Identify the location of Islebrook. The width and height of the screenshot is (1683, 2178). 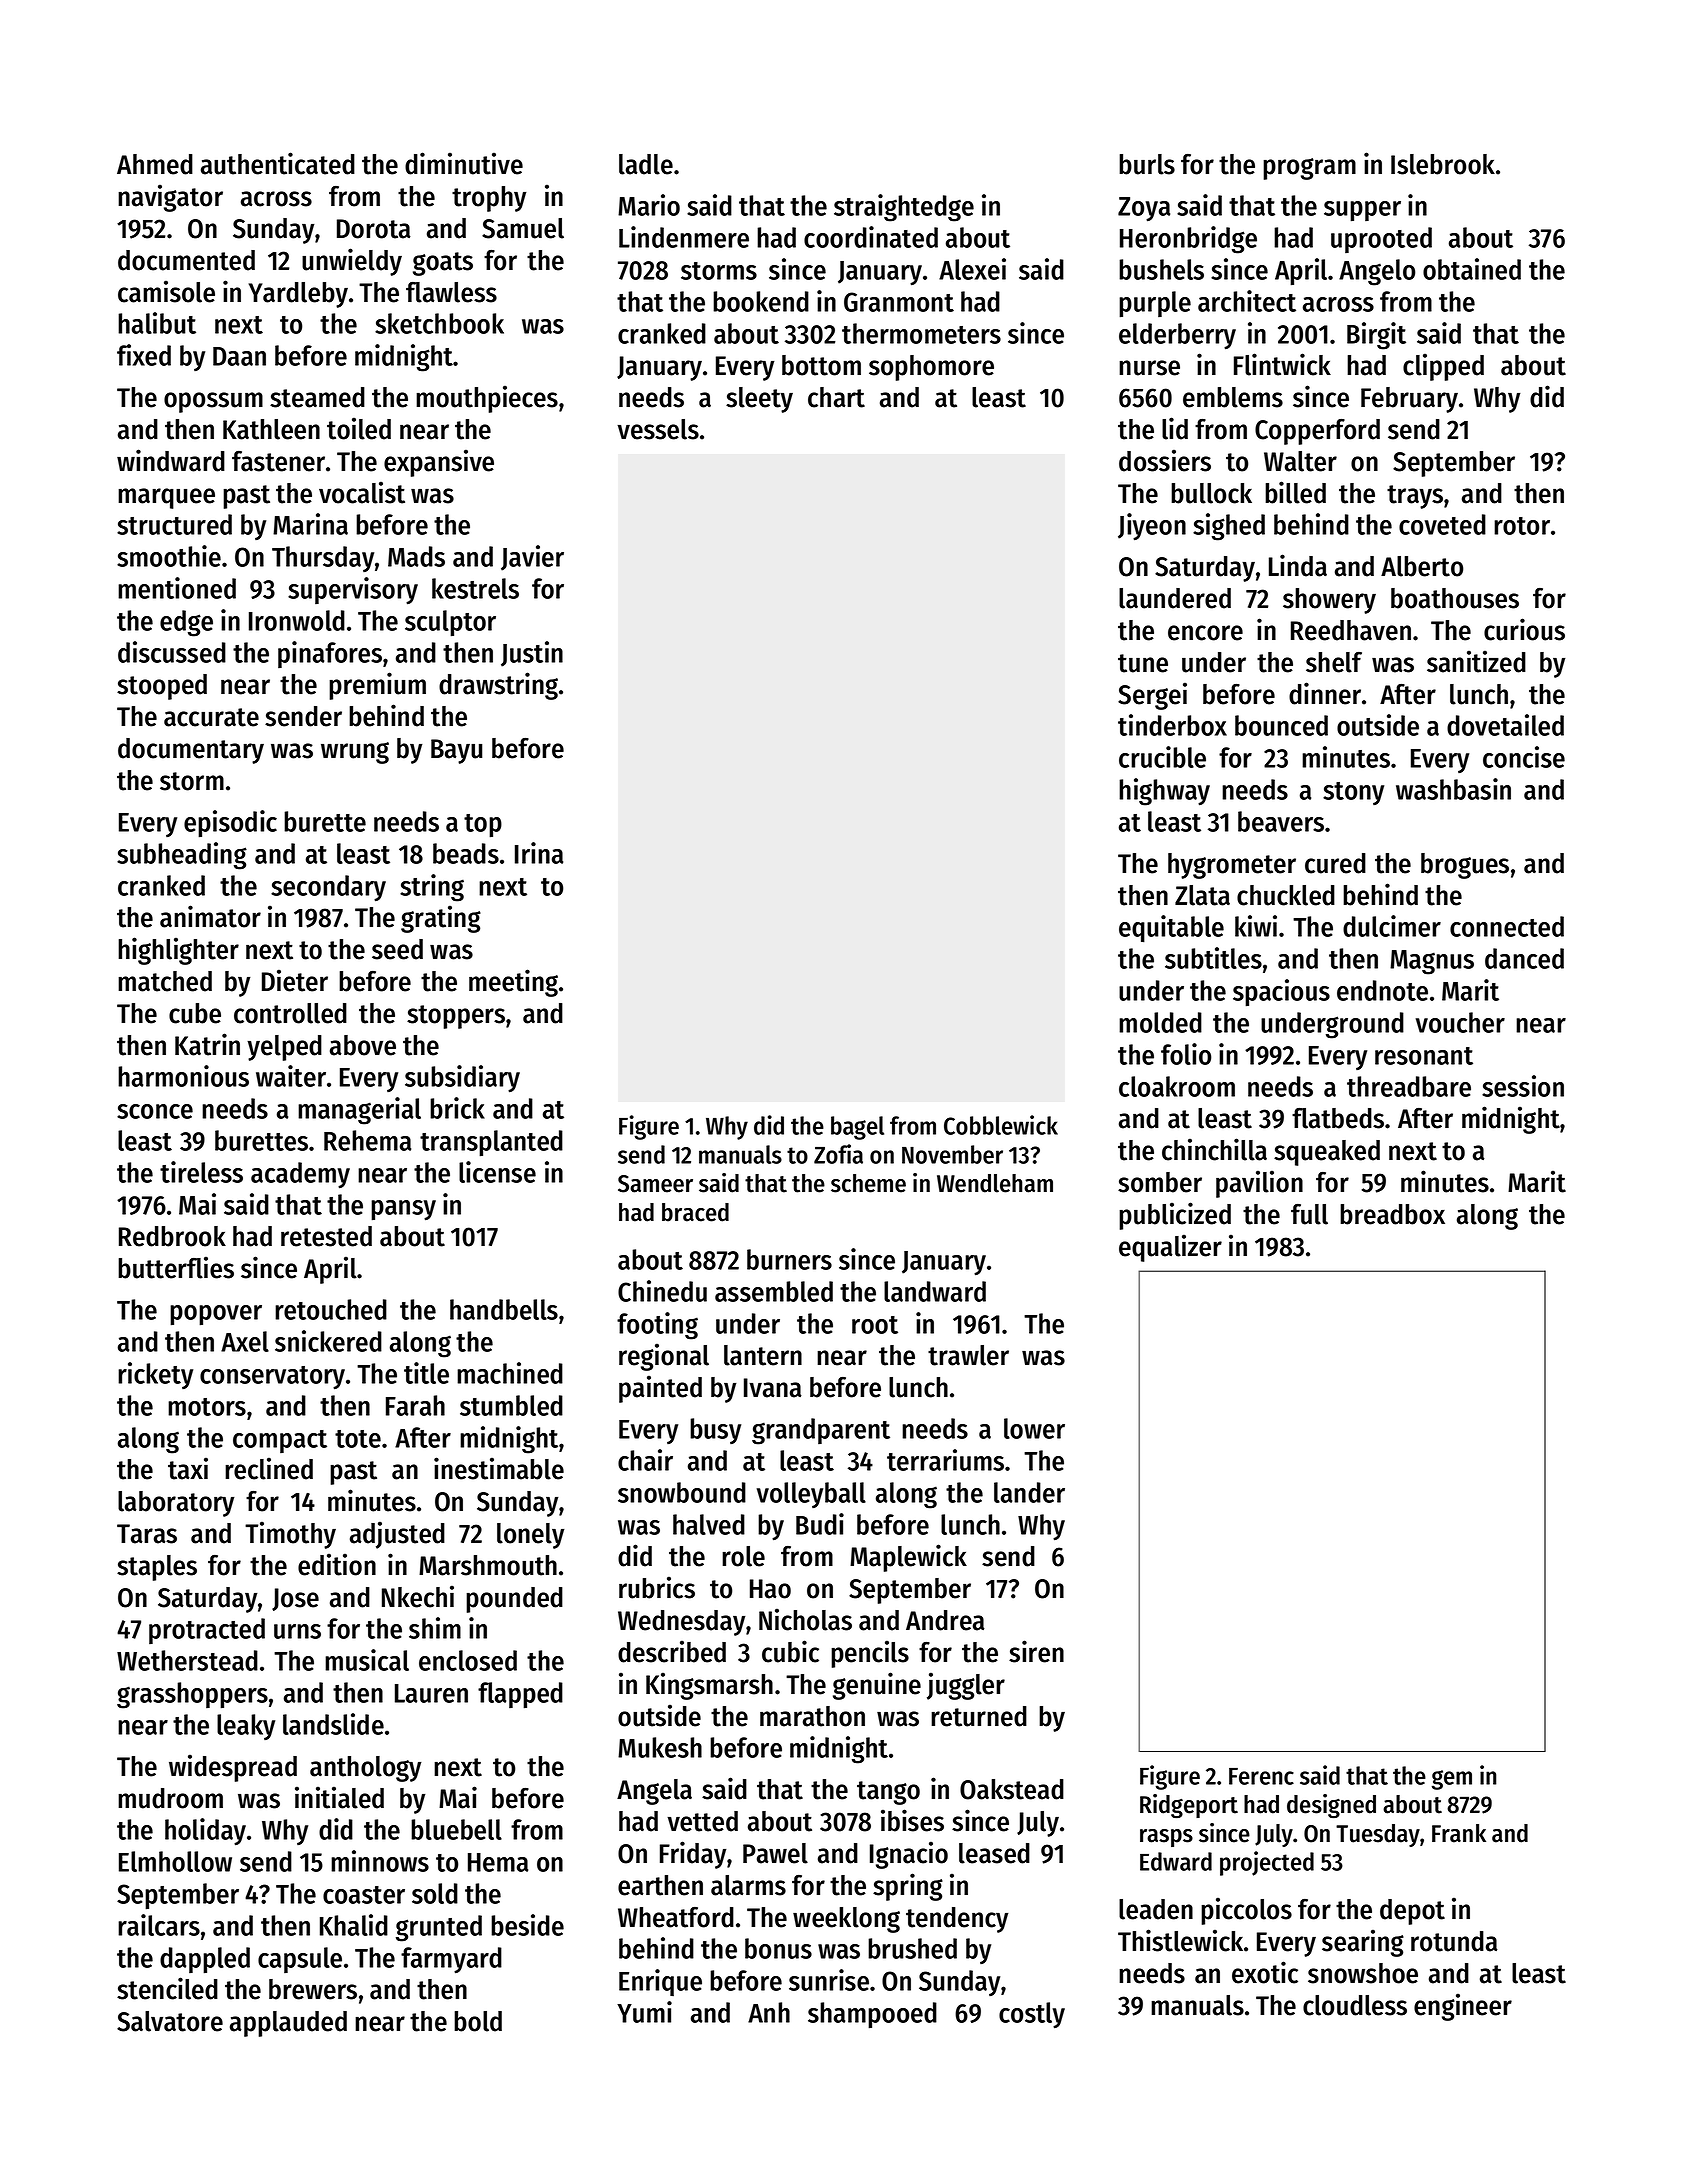
(1443, 164).
